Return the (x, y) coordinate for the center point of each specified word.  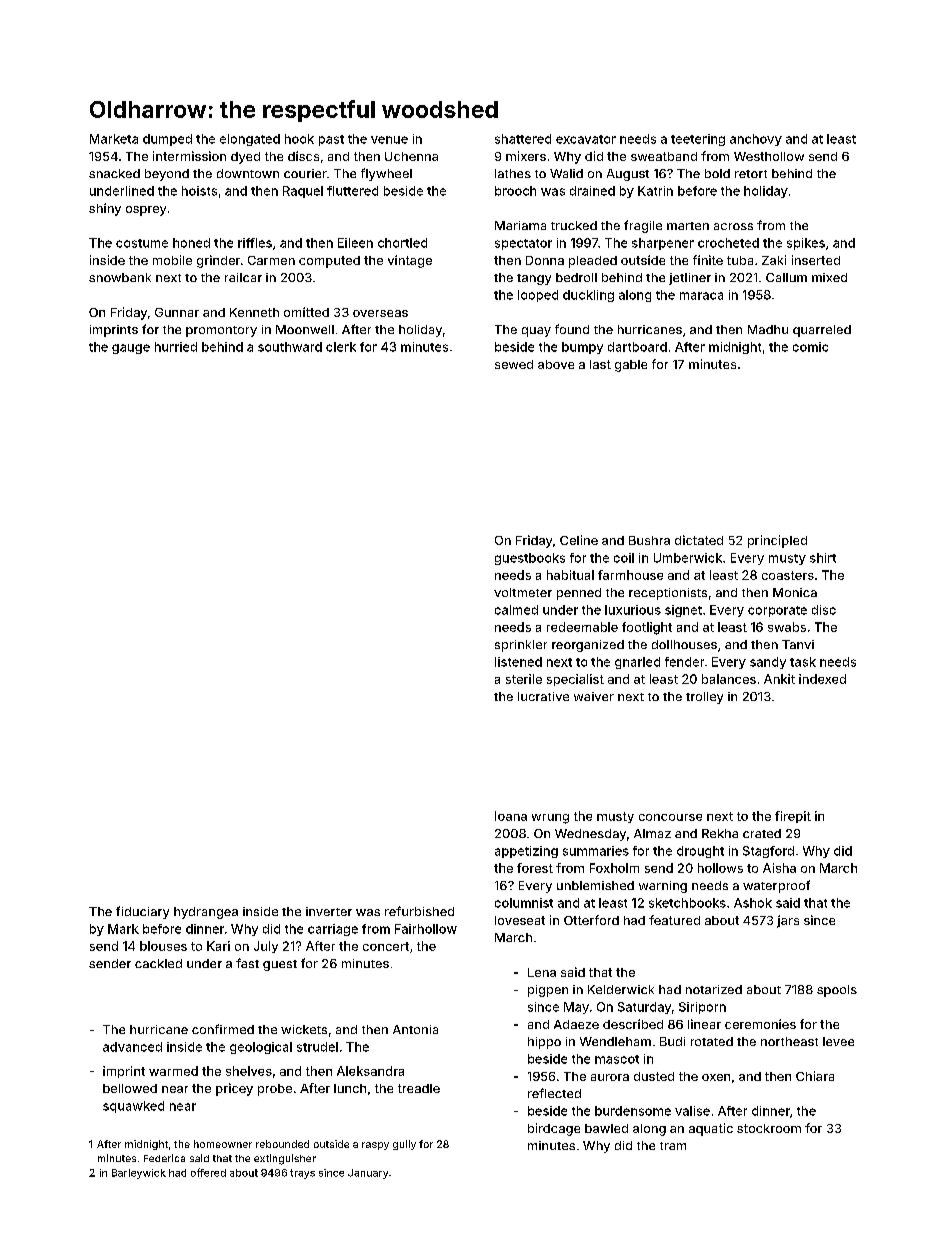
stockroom (769, 1128)
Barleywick (139, 1174)
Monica (795, 592)
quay (536, 332)
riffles (255, 243)
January (368, 1174)
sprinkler (521, 646)
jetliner (690, 279)
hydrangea (206, 913)
